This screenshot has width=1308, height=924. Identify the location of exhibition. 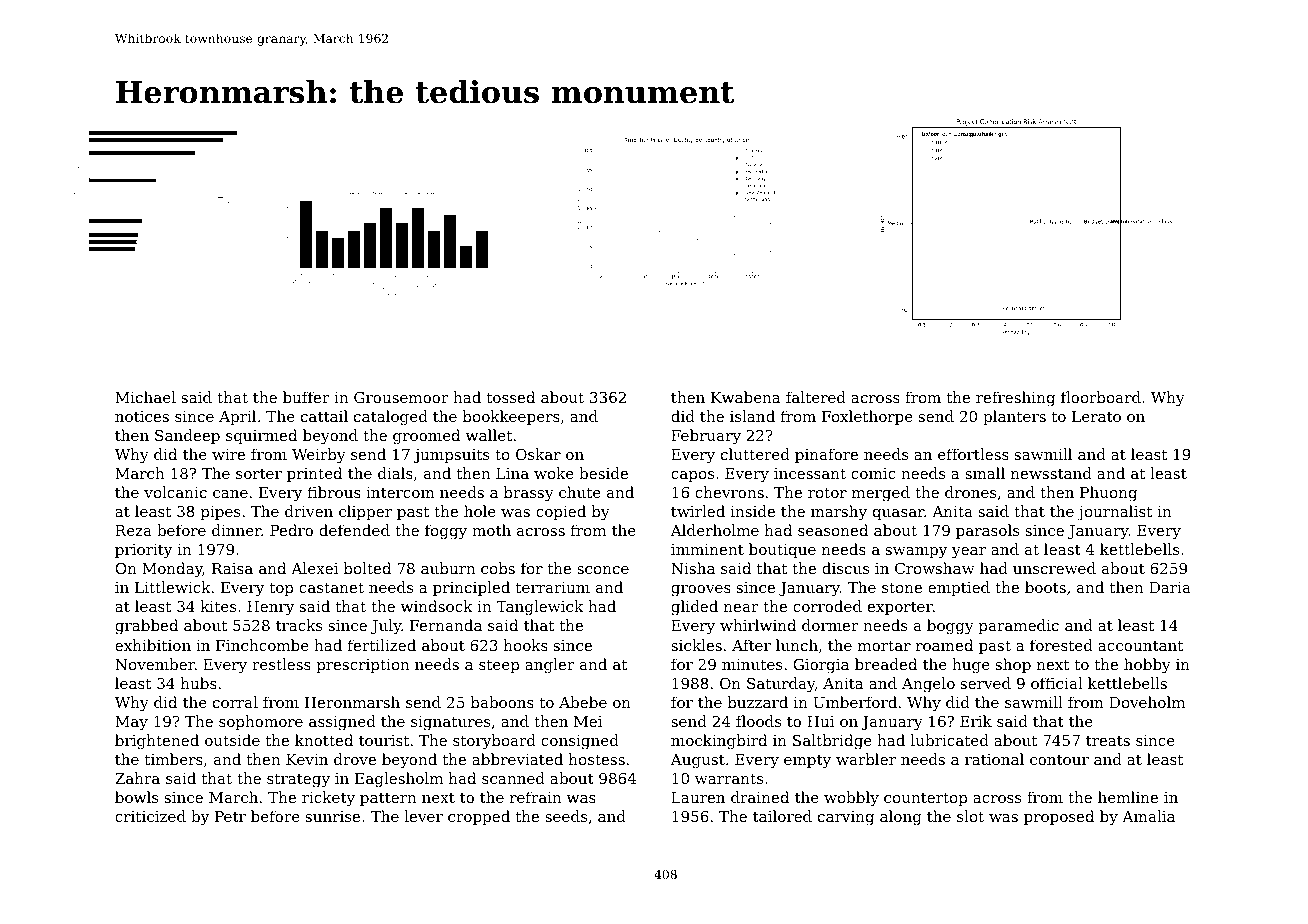
(153, 645).
